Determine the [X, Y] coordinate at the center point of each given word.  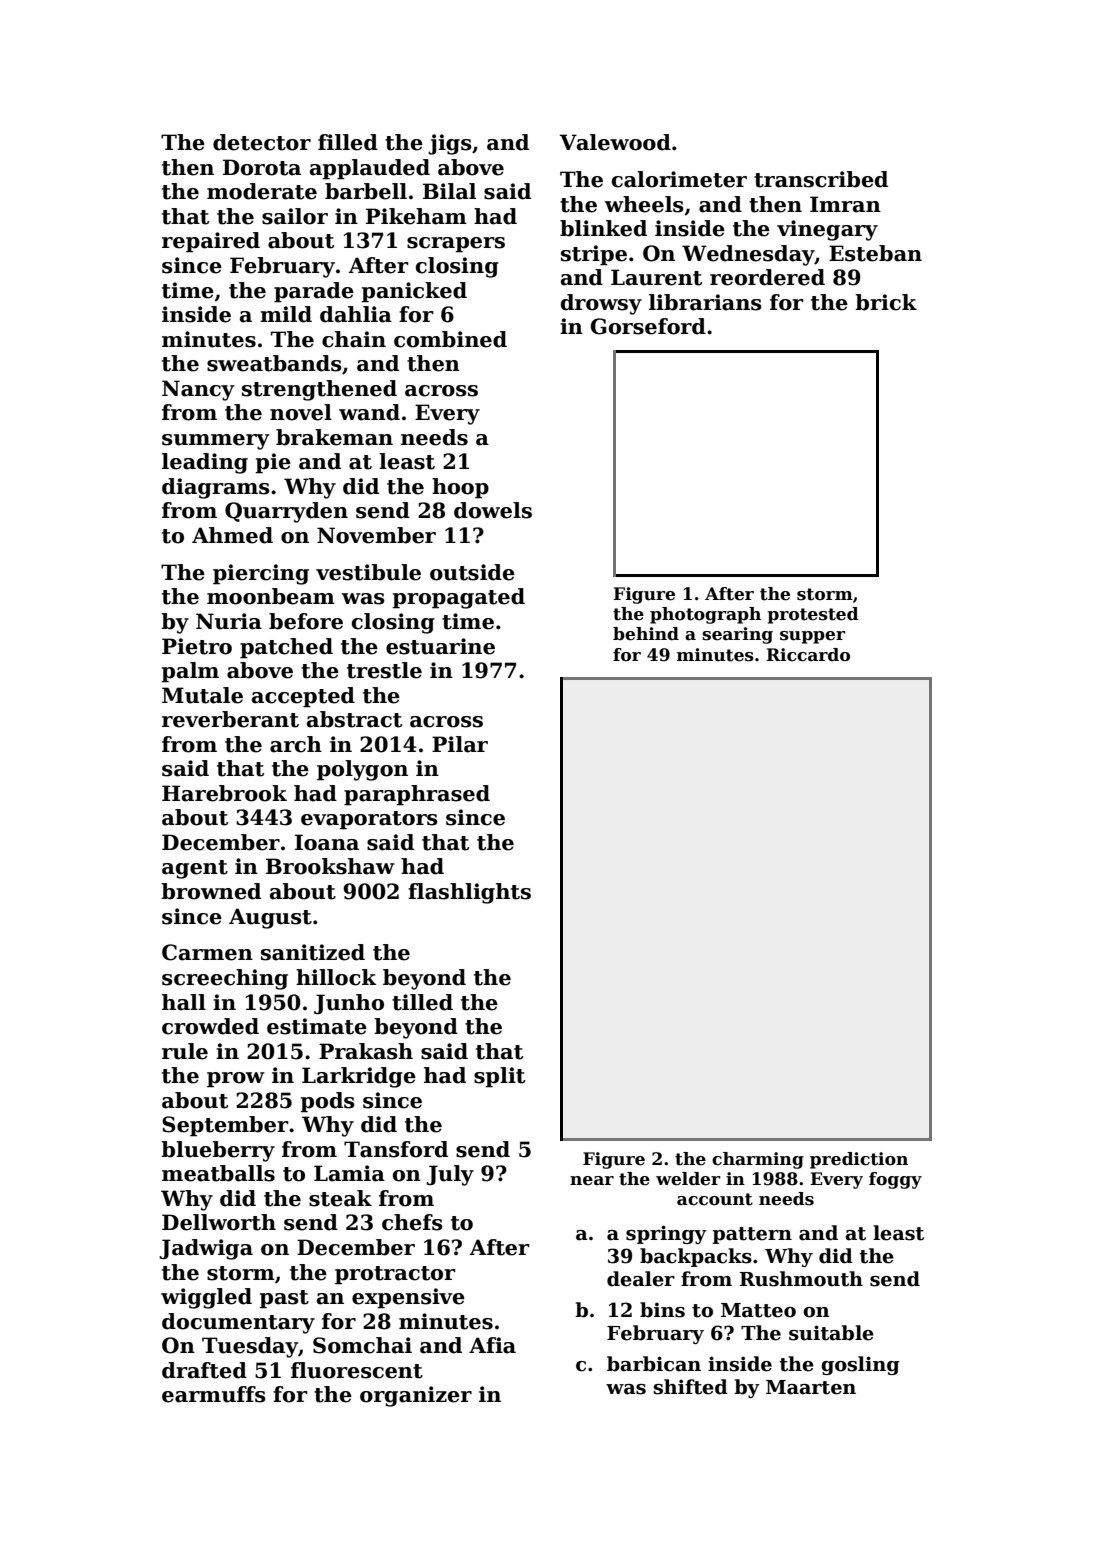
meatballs [218, 1173]
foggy [895, 1180]
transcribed [821, 179]
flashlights [469, 893]
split [499, 1077]
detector [262, 142]
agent [195, 869]
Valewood [615, 142]
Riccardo [808, 655]
